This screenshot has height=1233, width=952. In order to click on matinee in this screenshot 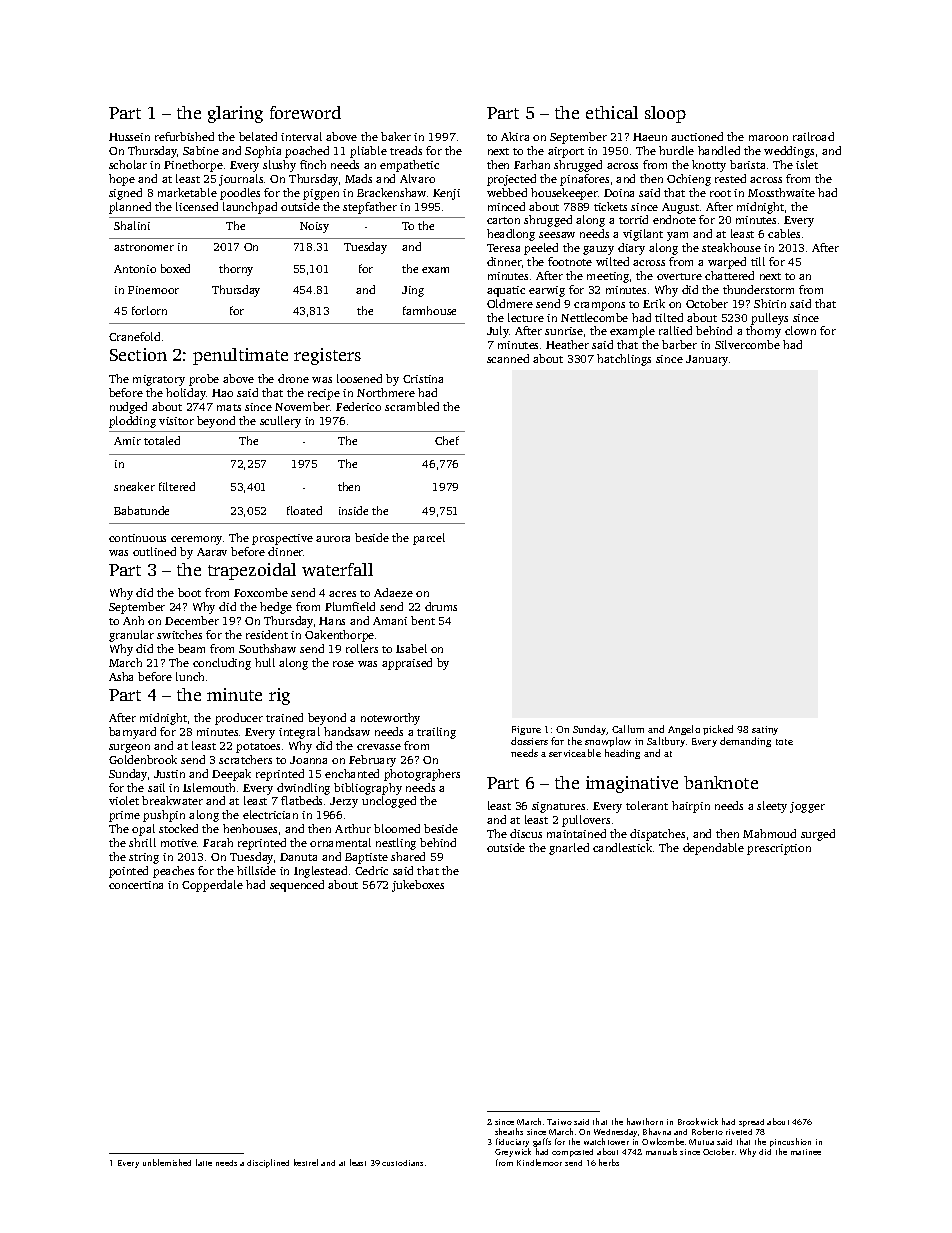, I will do `click(806, 1152)`.
